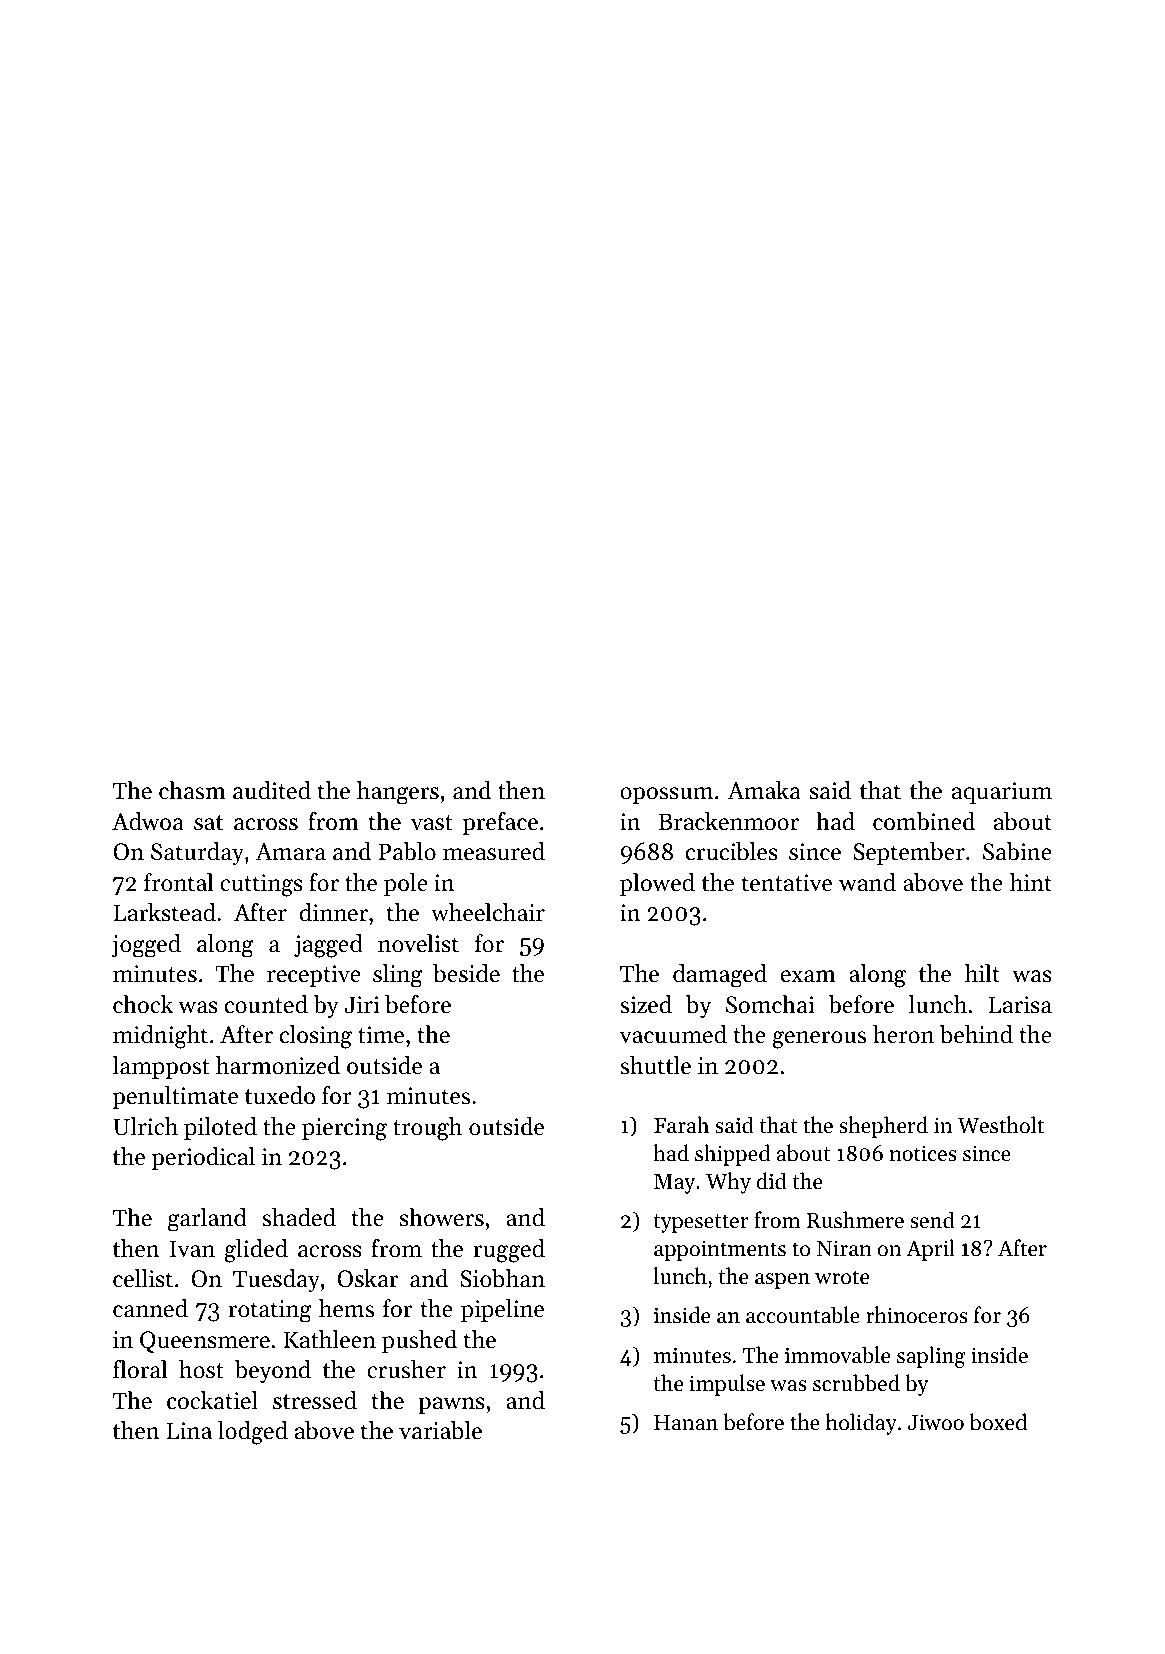 This document has width=1165, height=1654. I want to click on pipeline, so click(502, 1310).
